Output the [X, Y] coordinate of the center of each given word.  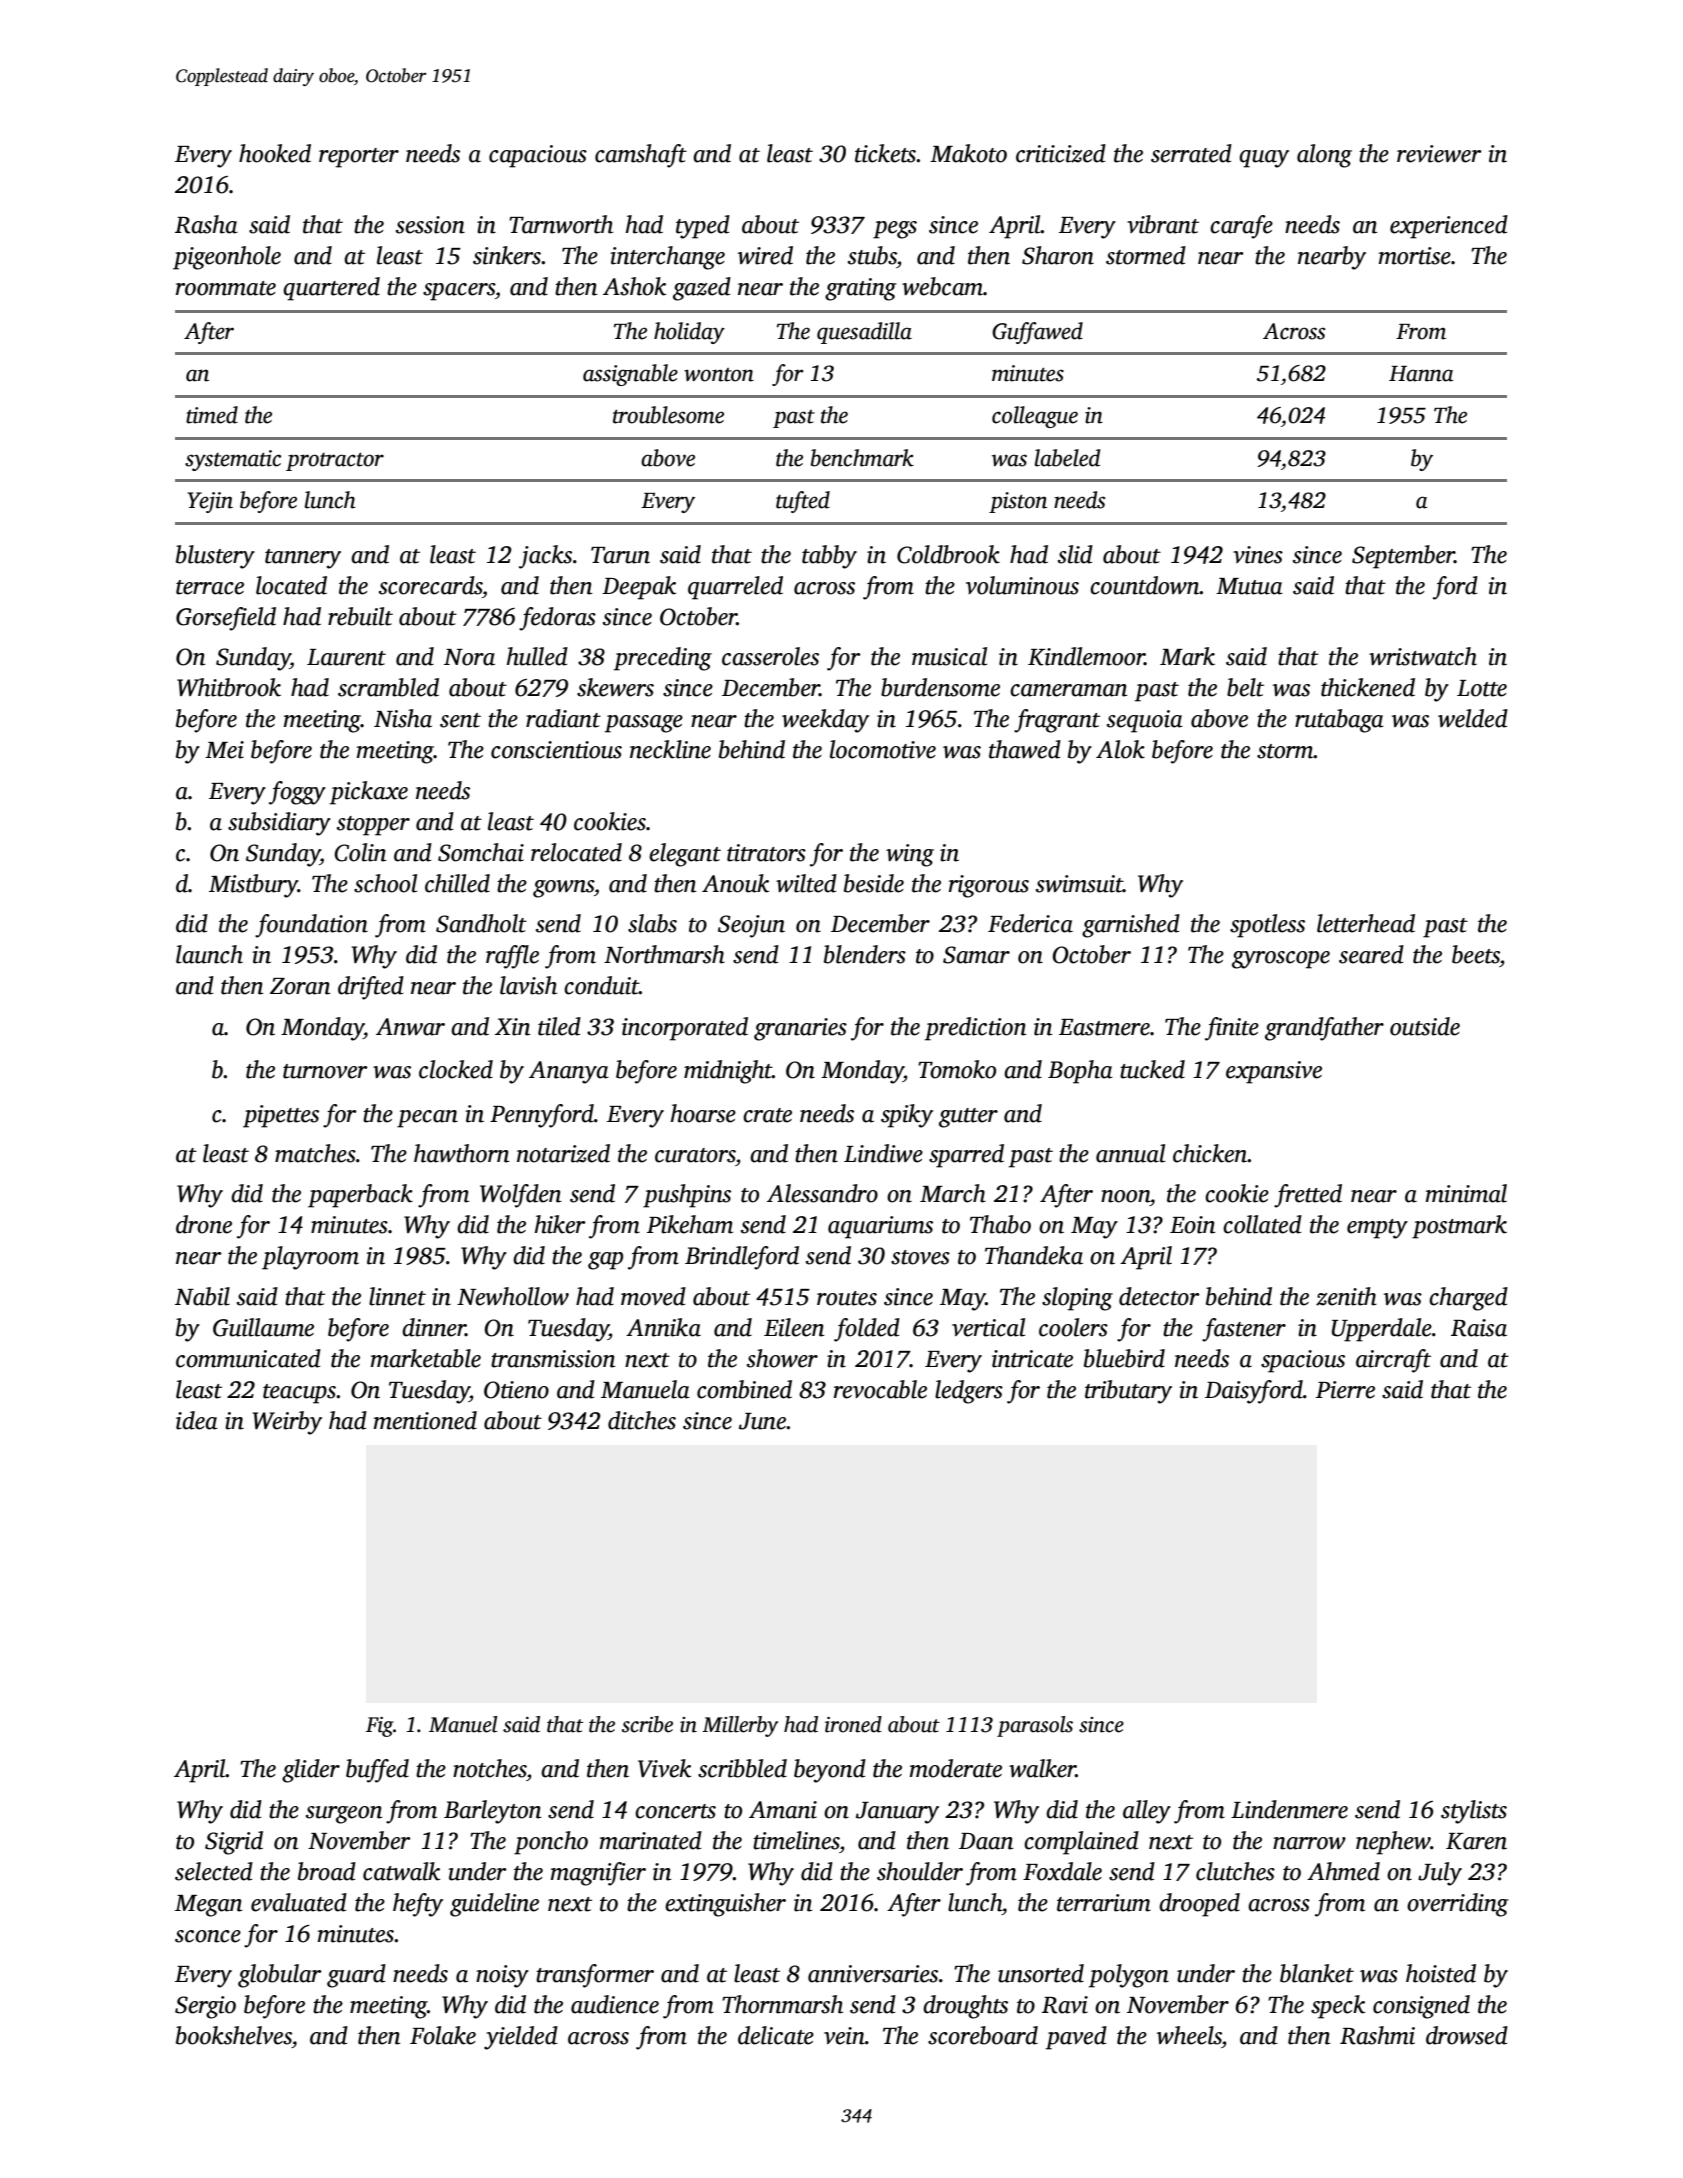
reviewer [1439, 154]
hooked [275, 153]
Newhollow [513, 1296]
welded [1473, 718]
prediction [975, 1029]
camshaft [641, 156]
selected [214, 1871]
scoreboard [983, 2035]
